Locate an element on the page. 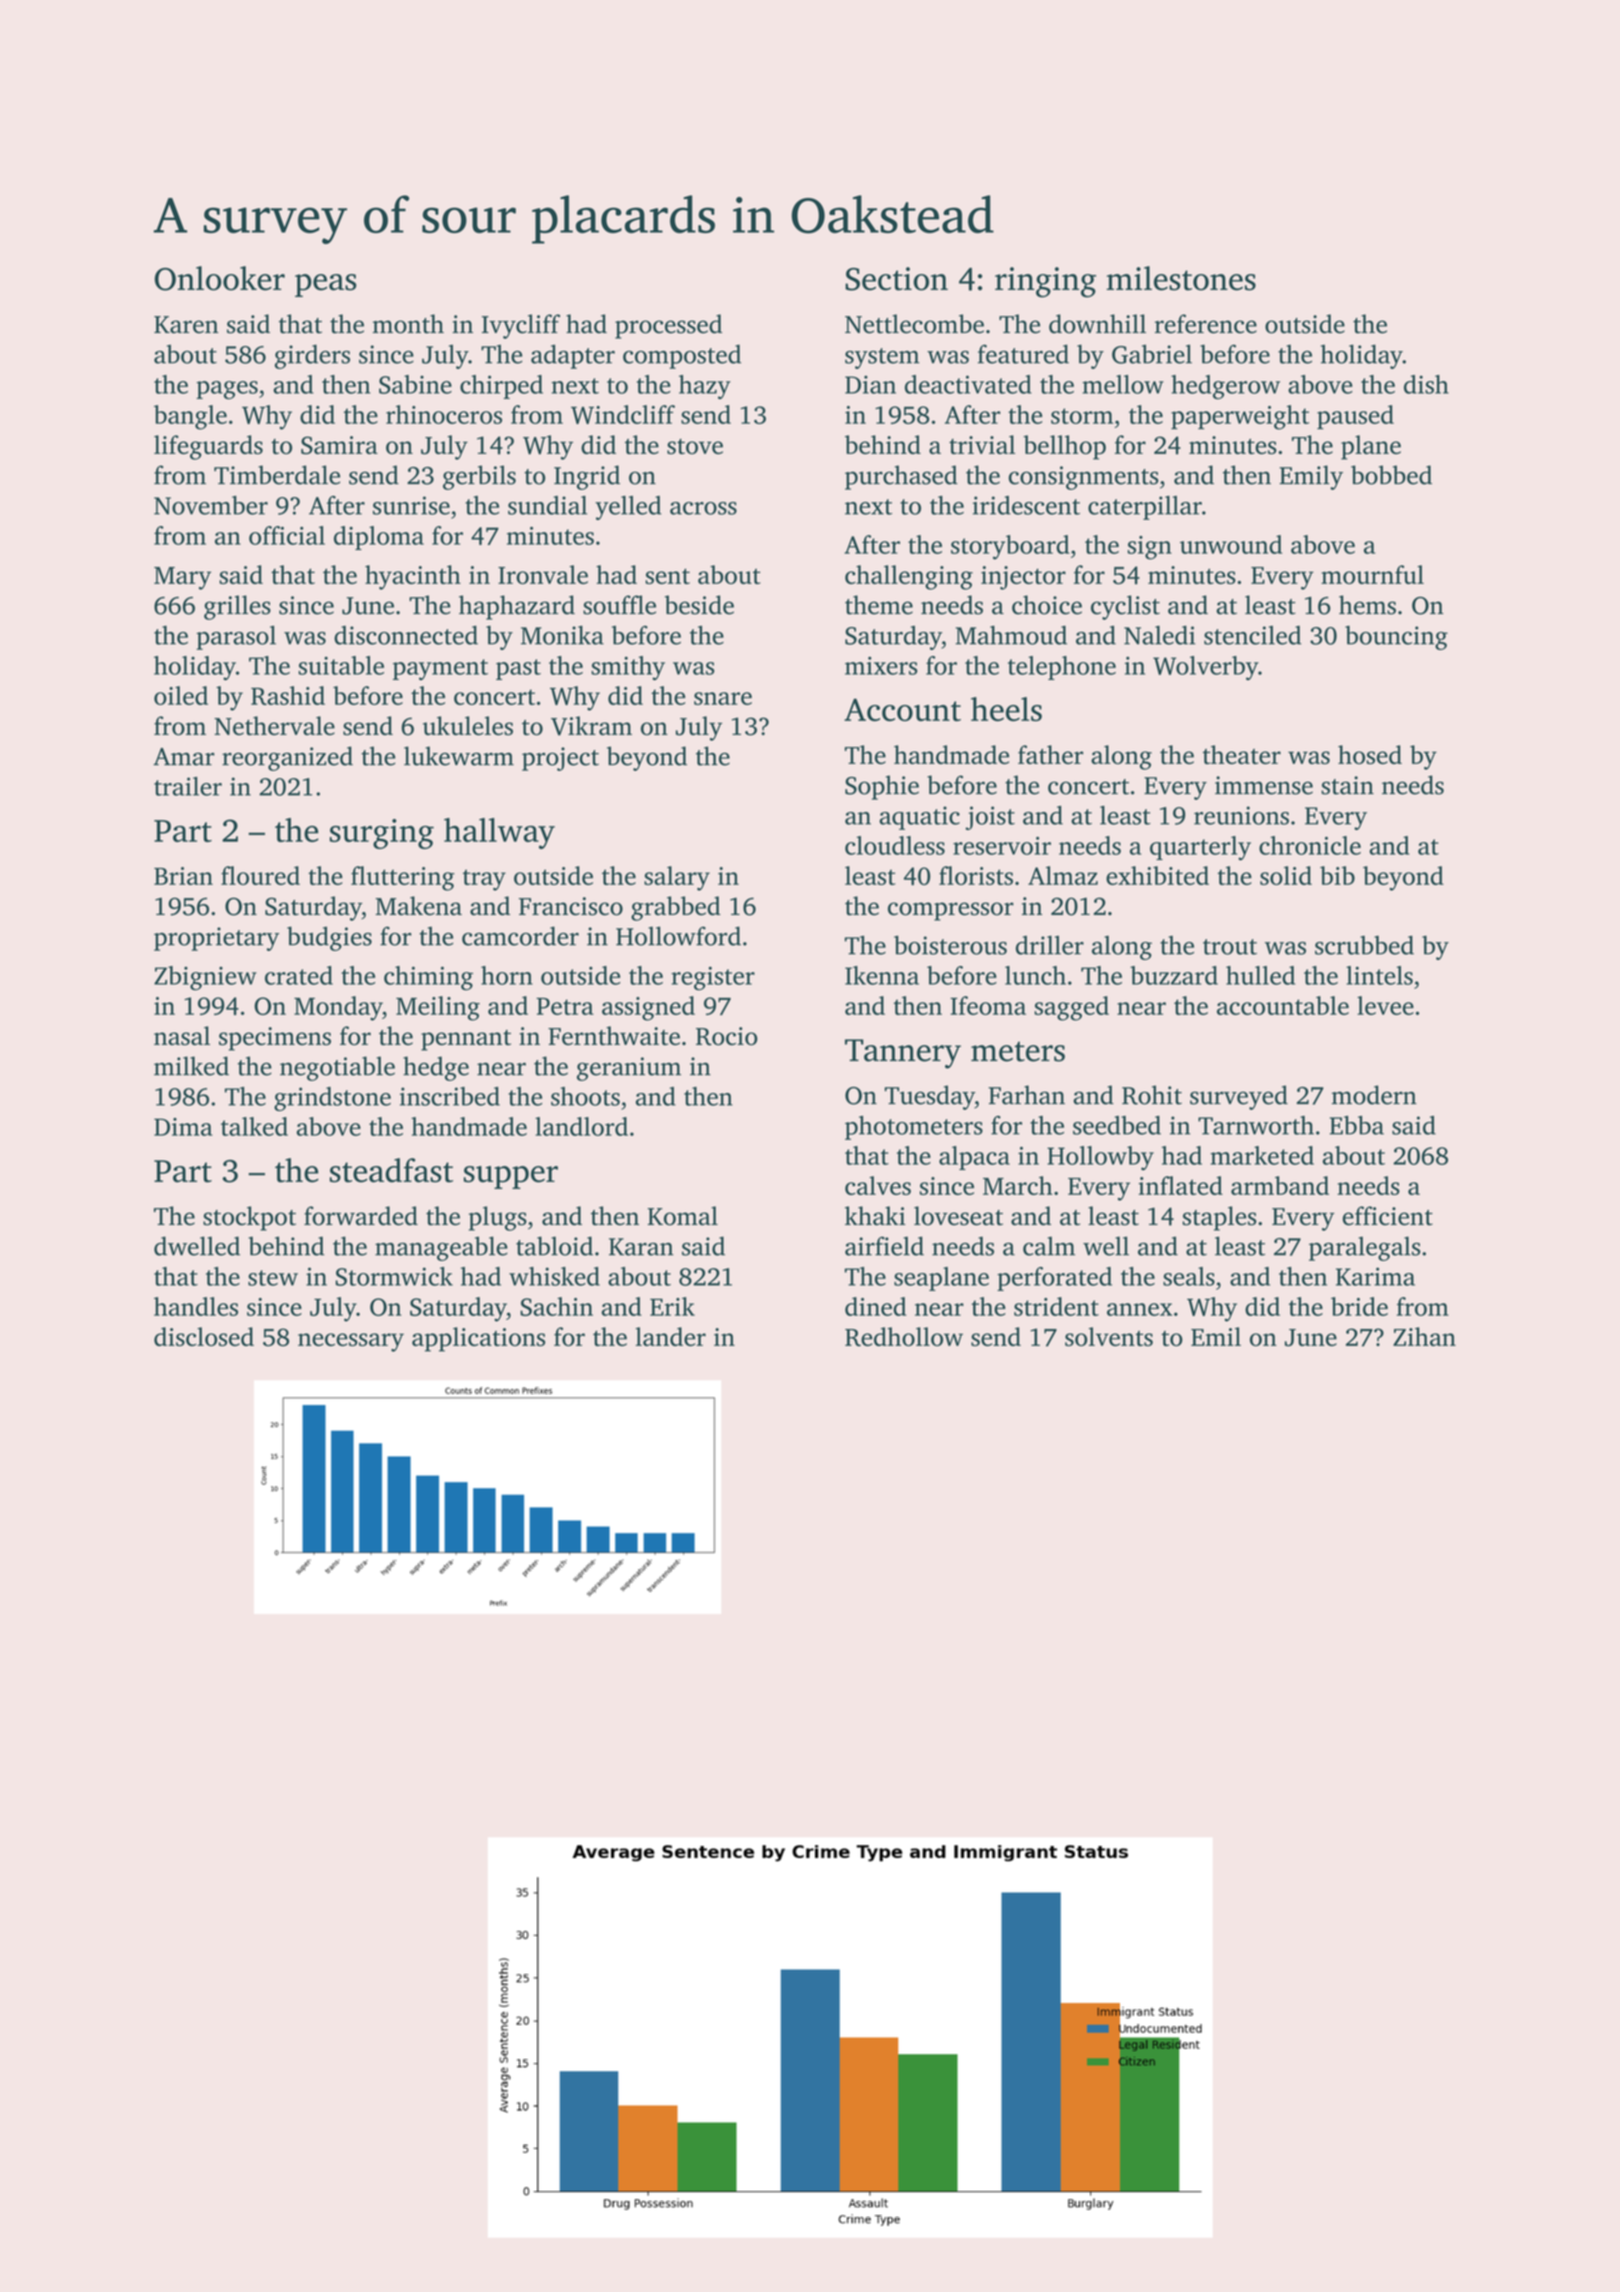  talked is located at coordinates (254, 1126).
